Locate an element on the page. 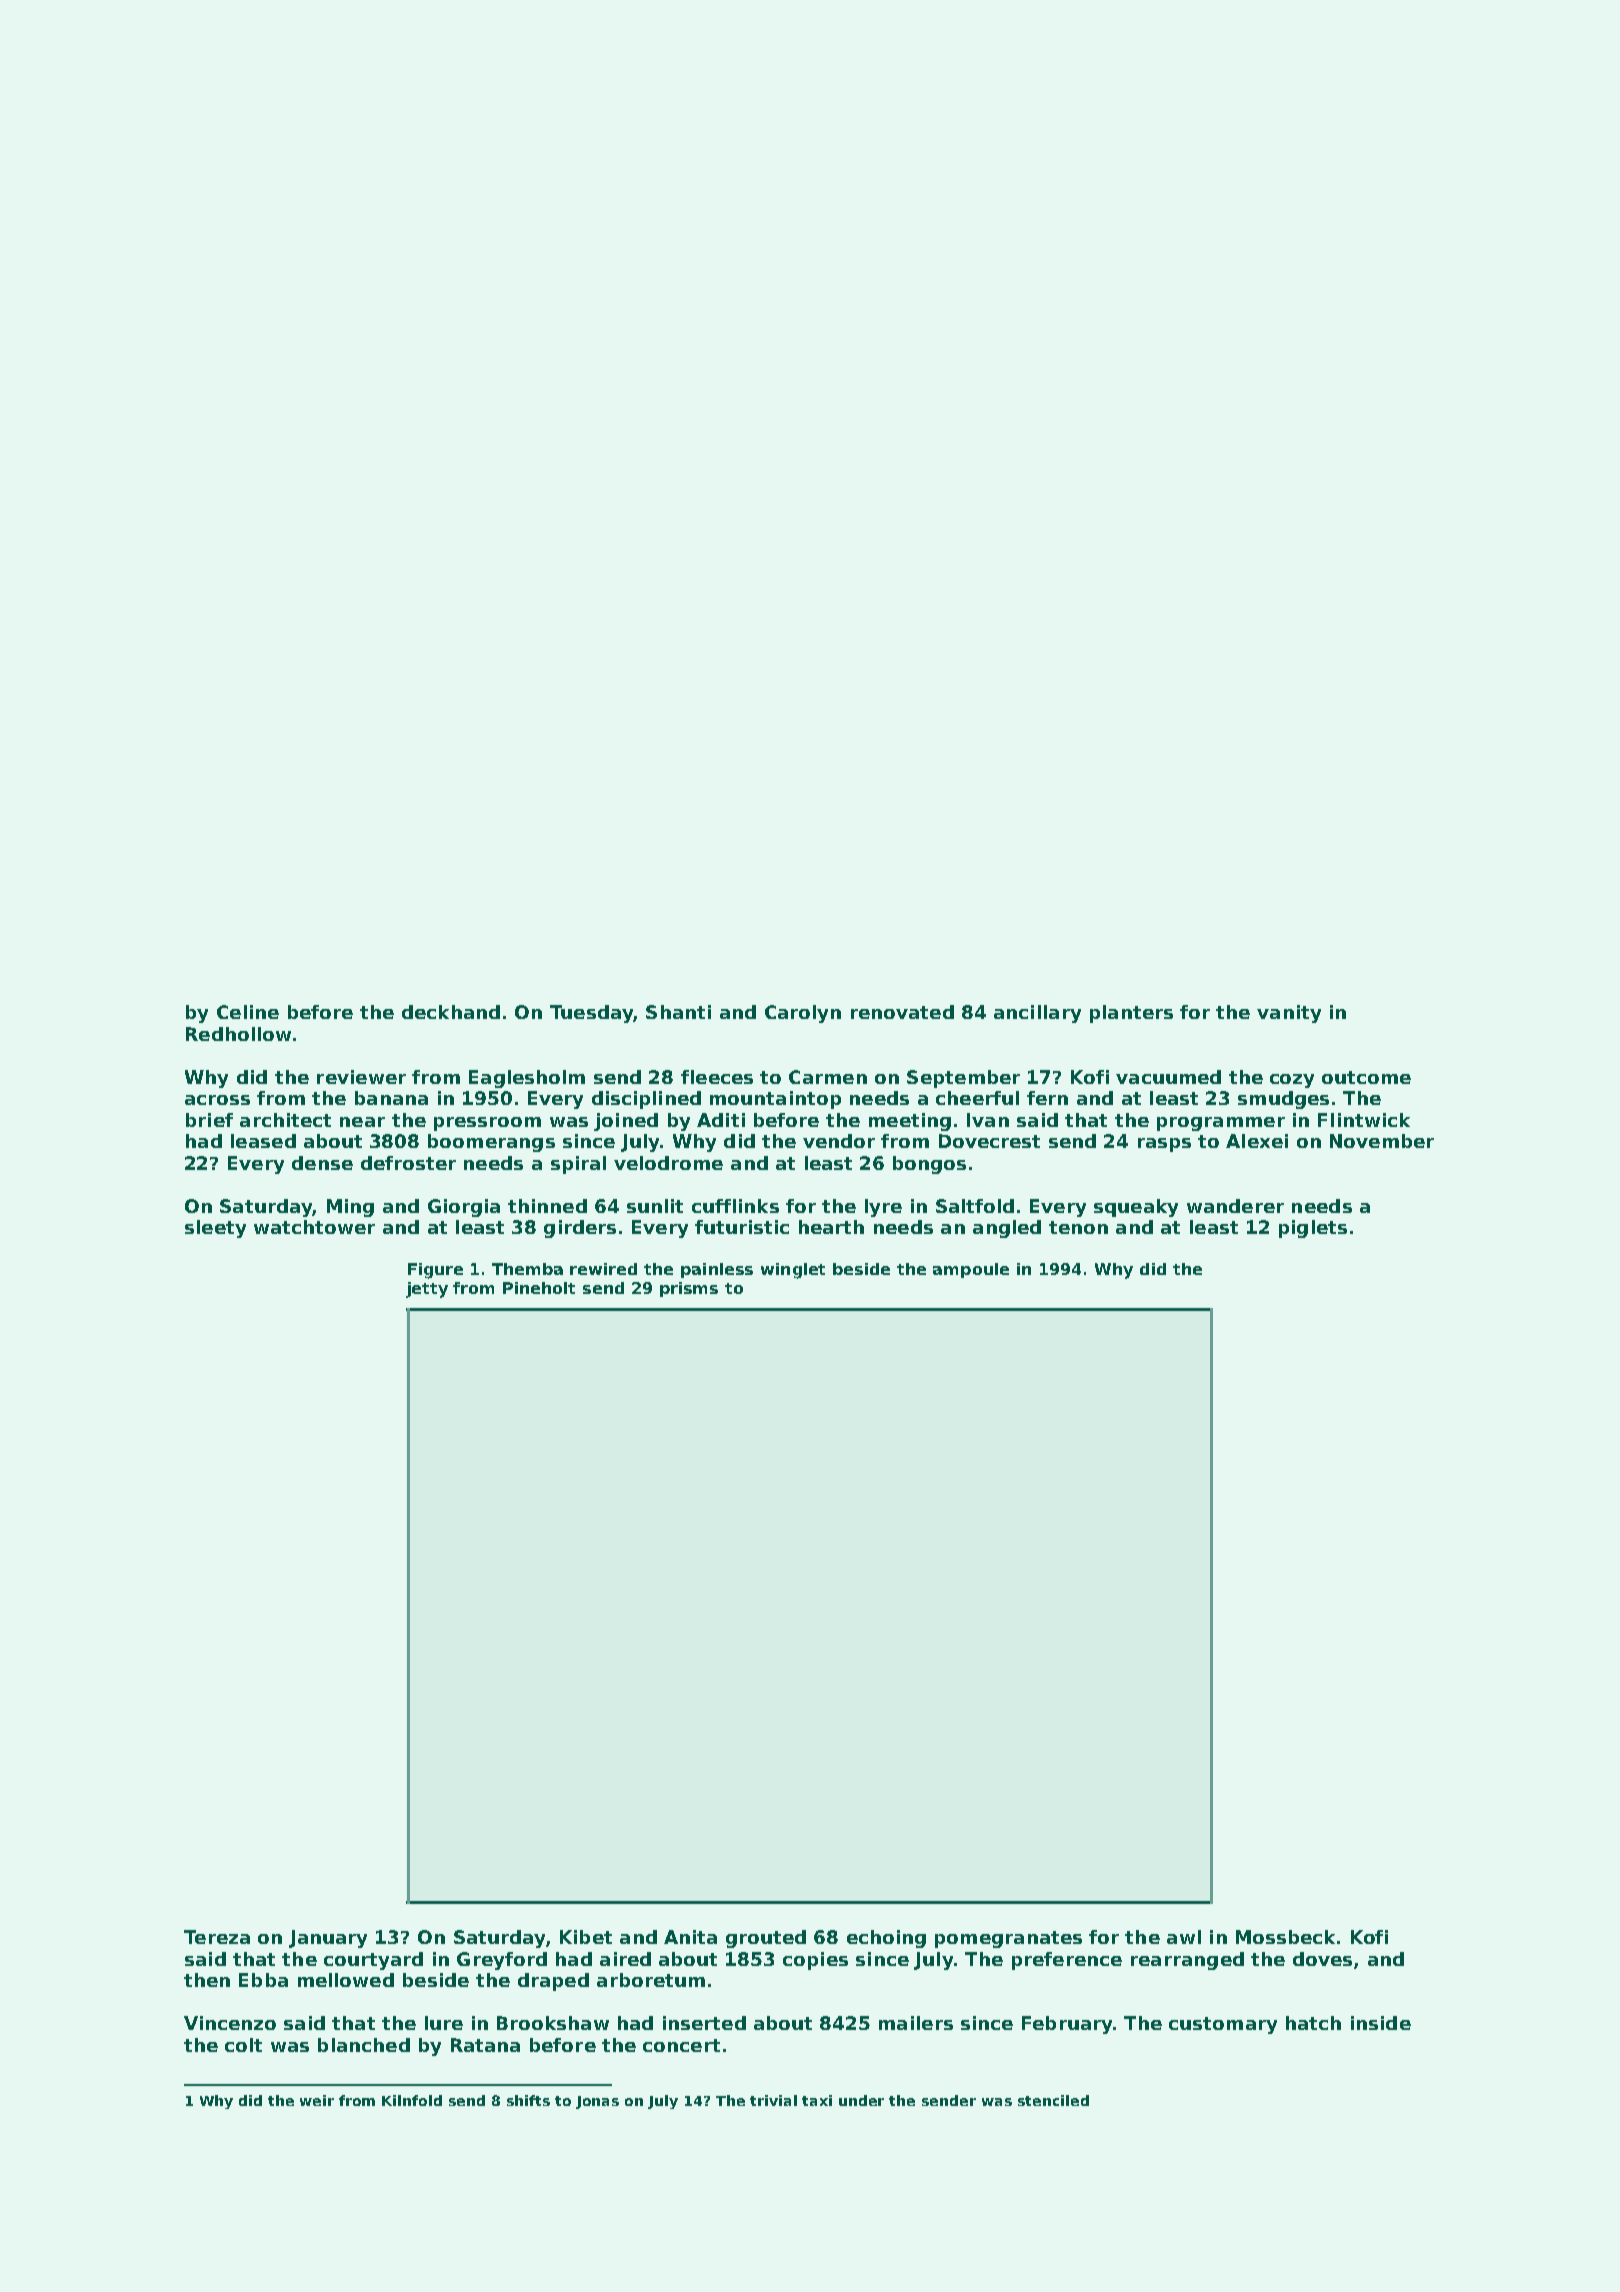  shifts is located at coordinates (528, 2100).
